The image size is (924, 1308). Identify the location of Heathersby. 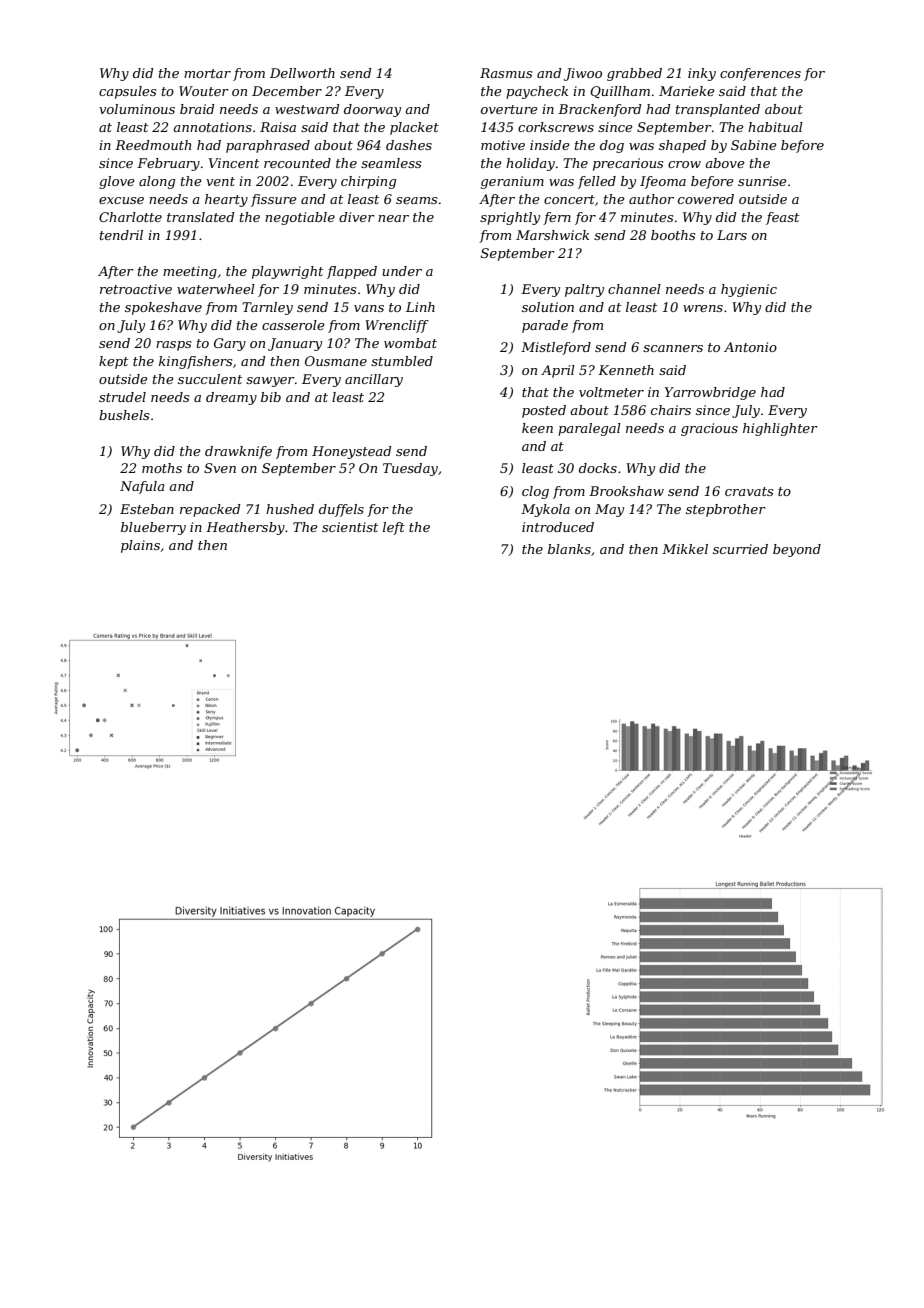
(245, 528).
